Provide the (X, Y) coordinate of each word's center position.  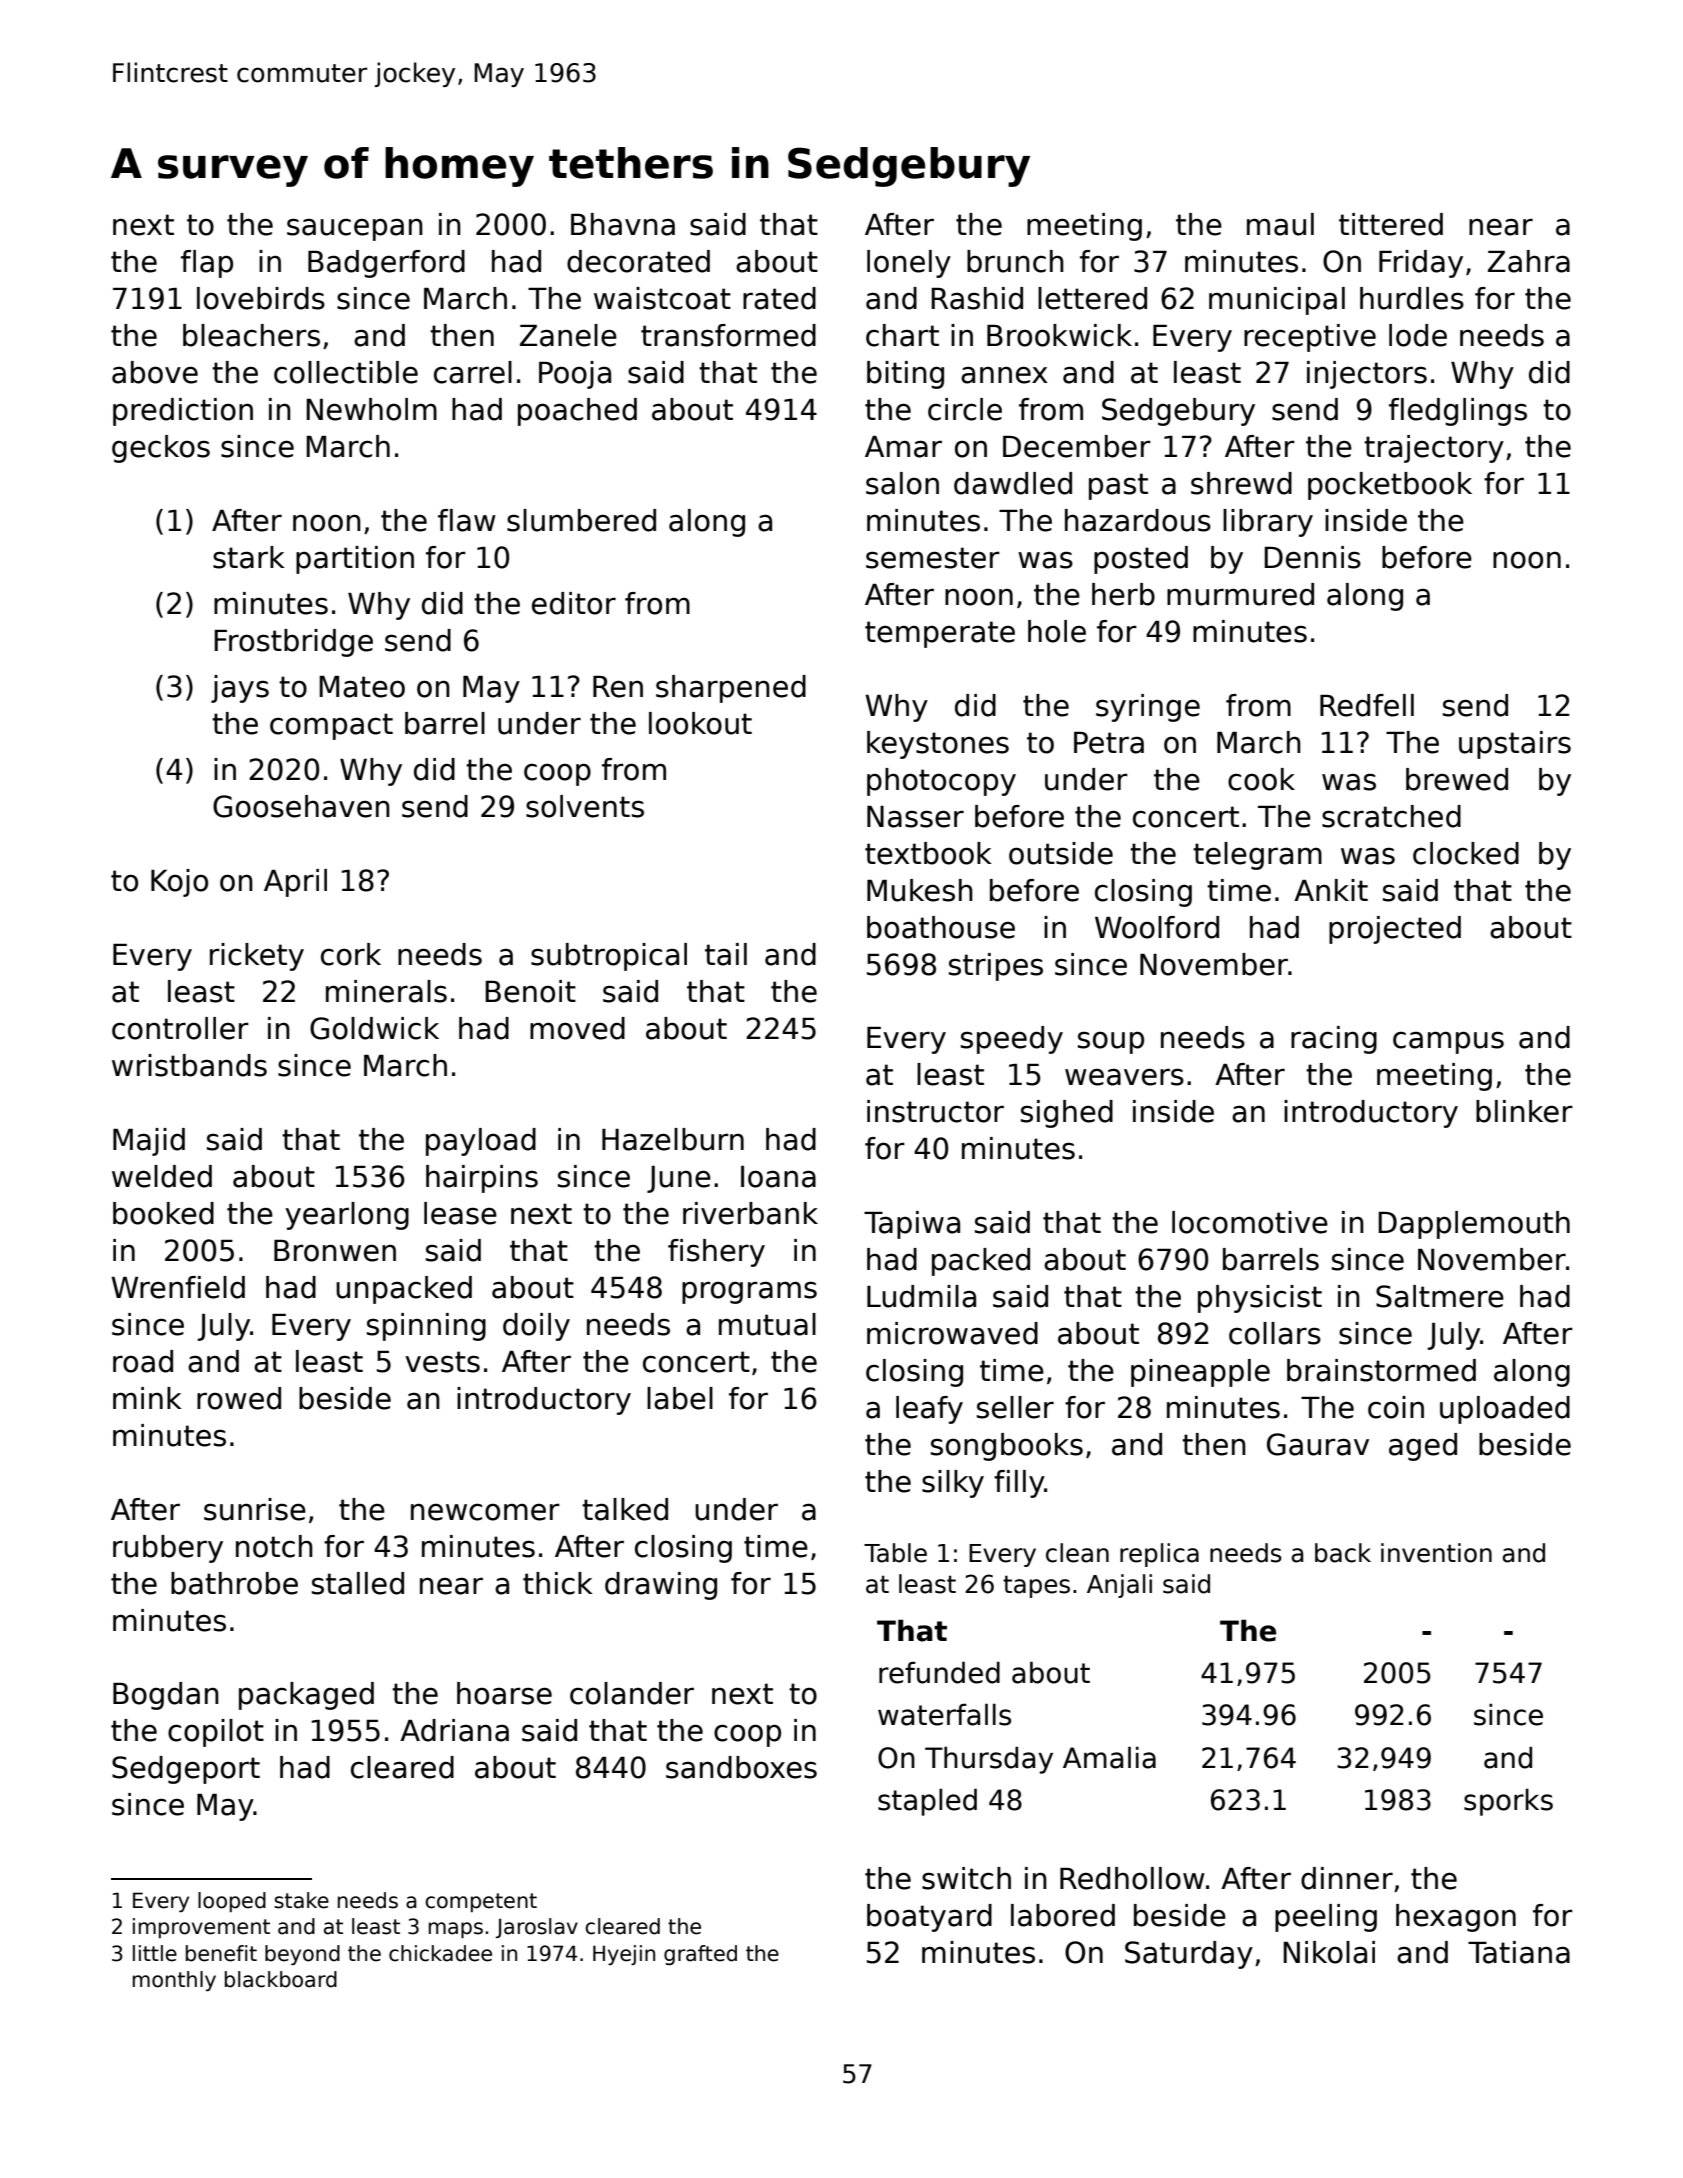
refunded (939, 1672)
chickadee (440, 1953)
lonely (909, 264)
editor (574, 603)
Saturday (1189, 1955)
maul (1280, 224)
